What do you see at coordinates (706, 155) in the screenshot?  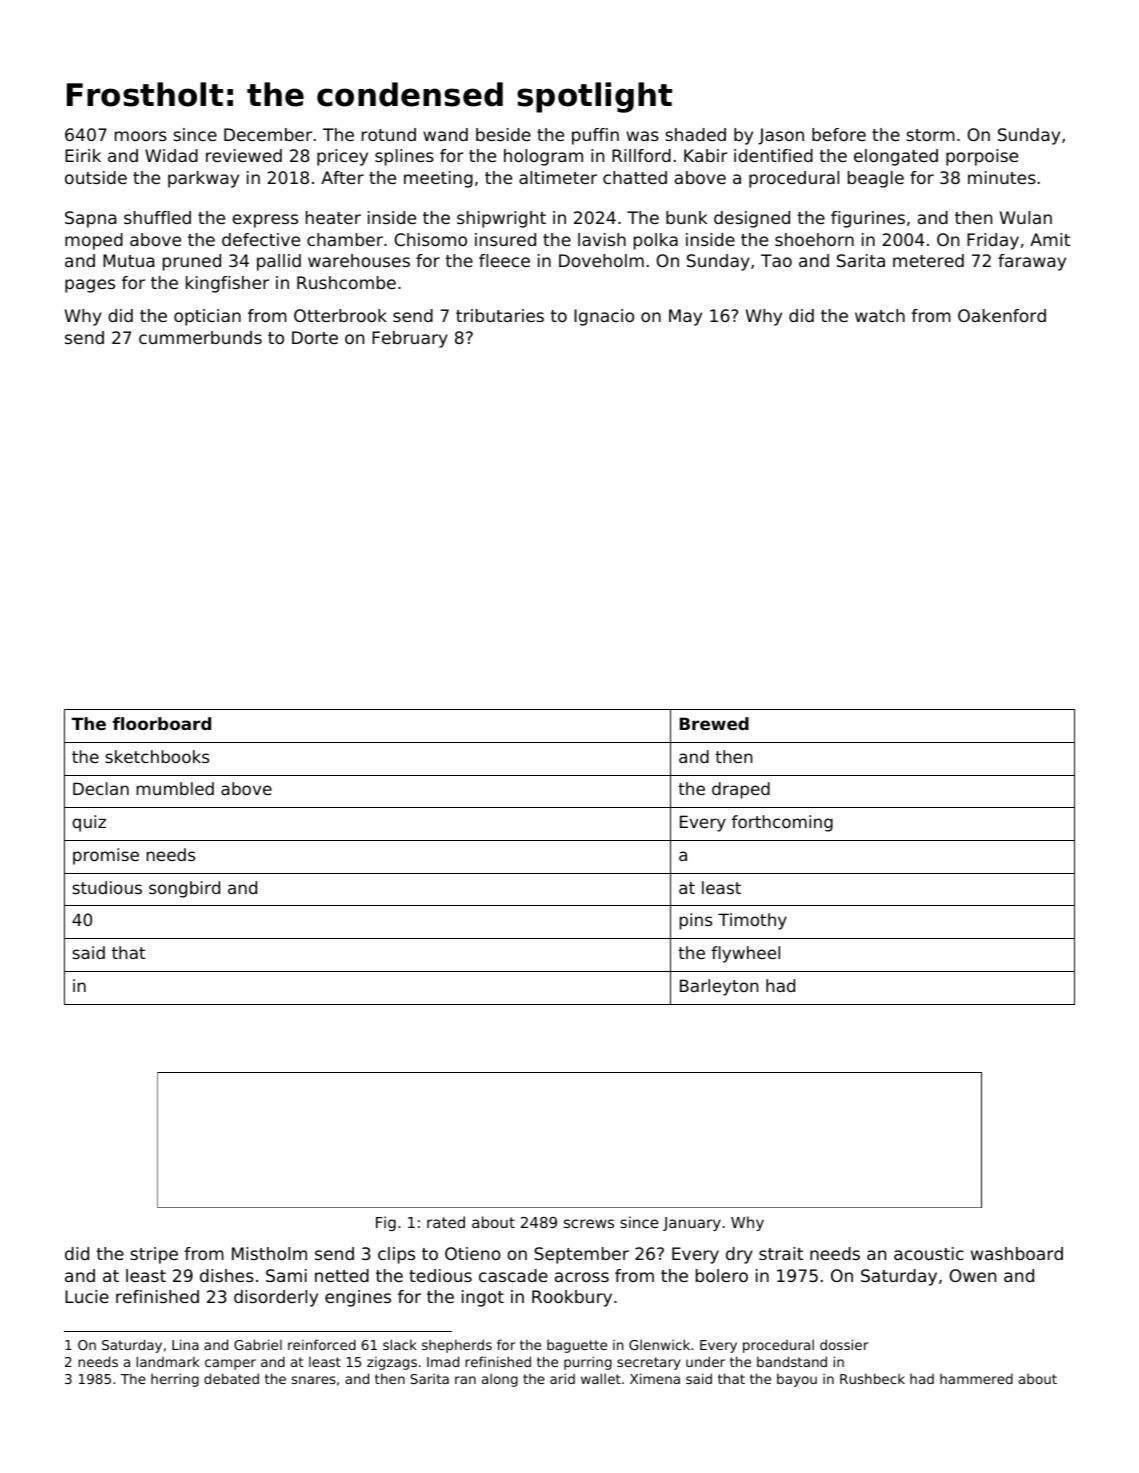 I see `Kabir` at bounding box center [706, 155].
